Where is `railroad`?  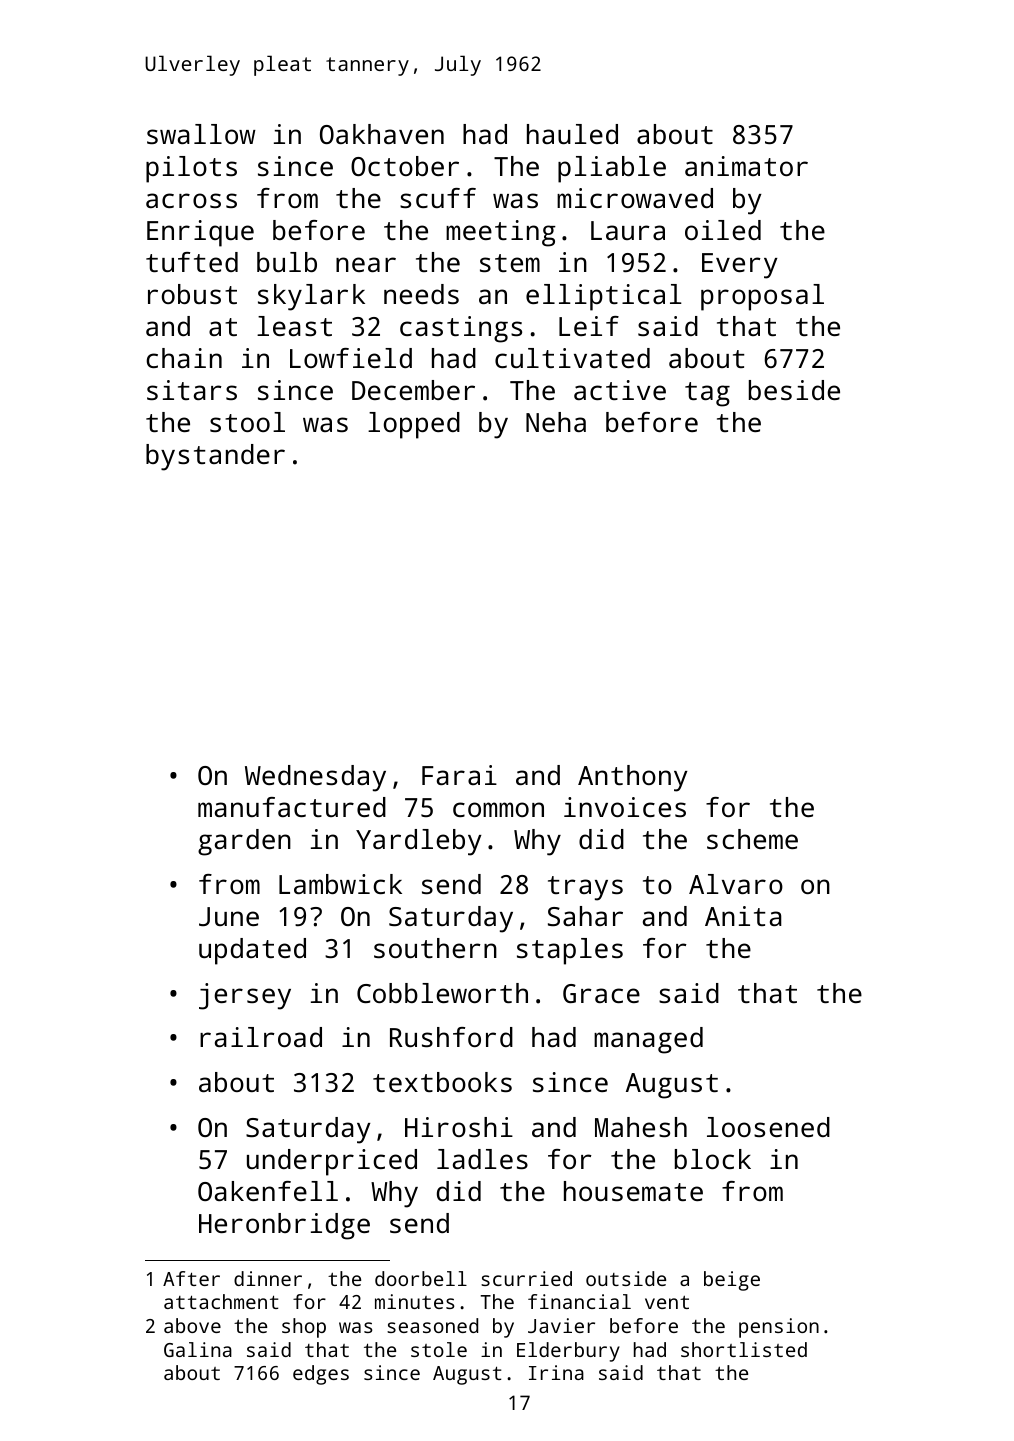 railroad is located at coordinates (261, 1037).
